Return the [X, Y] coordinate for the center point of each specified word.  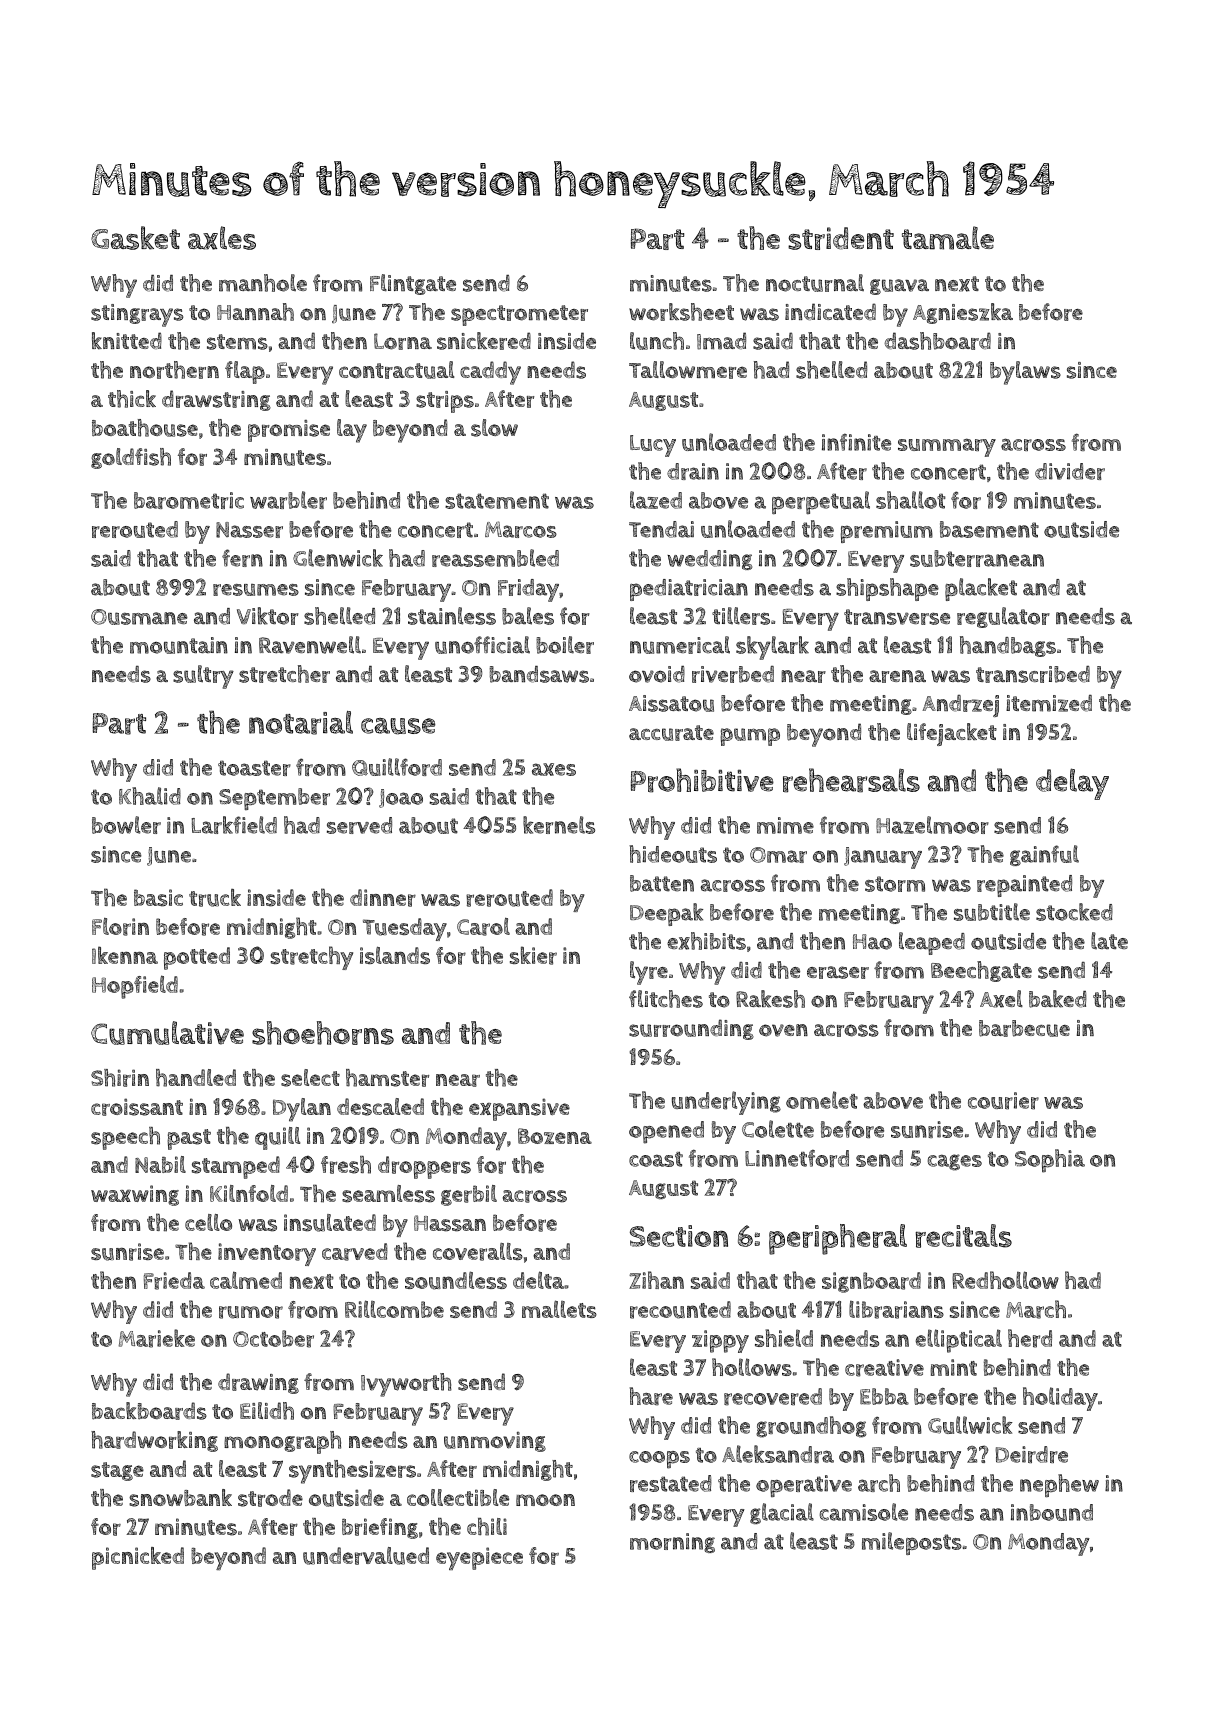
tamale [948, 238]
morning [672, 1543]
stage [117, 1471]
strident [841, 238]
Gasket [135, 238]
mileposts [912, 1543]
